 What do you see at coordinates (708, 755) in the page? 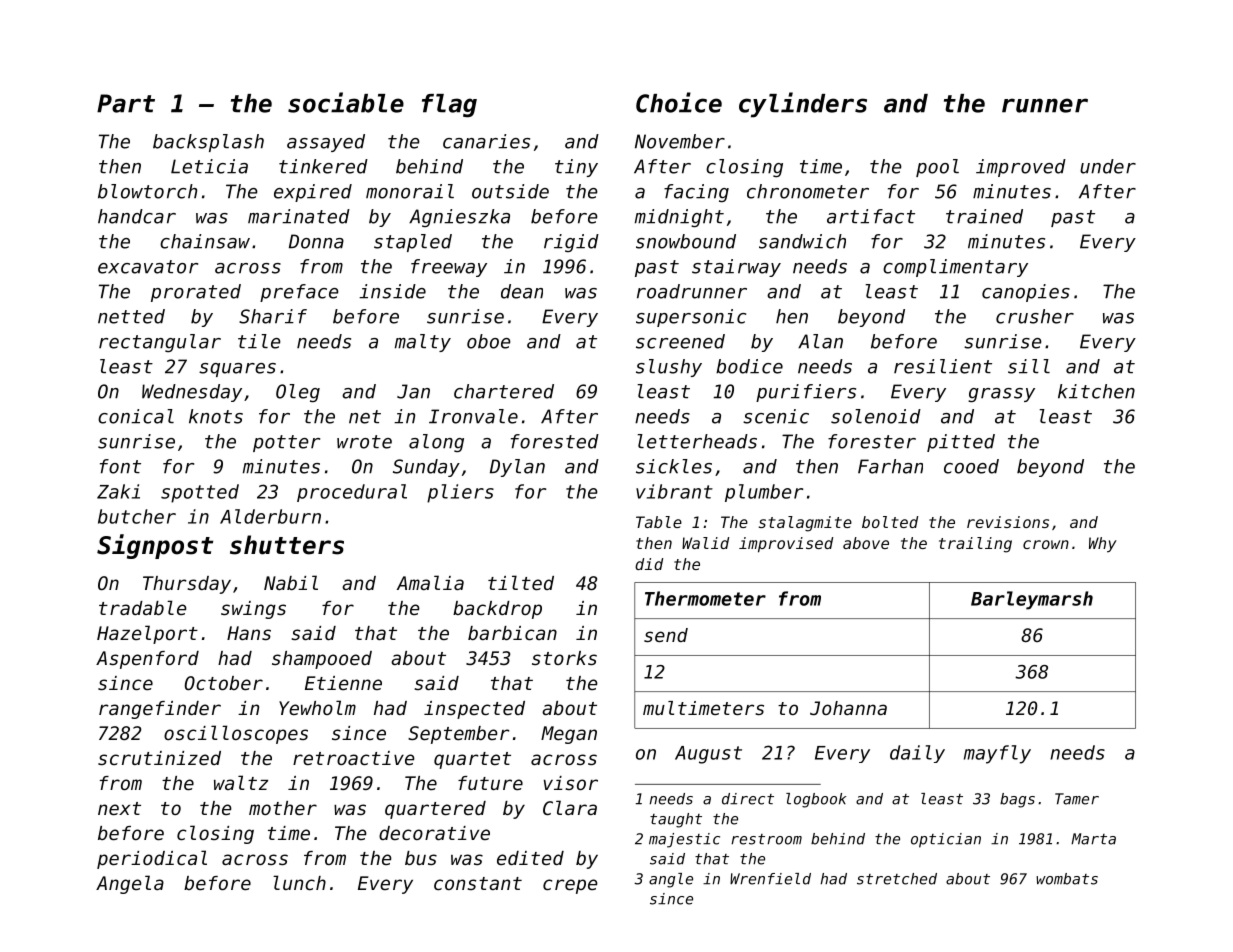
I see `August` at bounding box center [708, 755].
